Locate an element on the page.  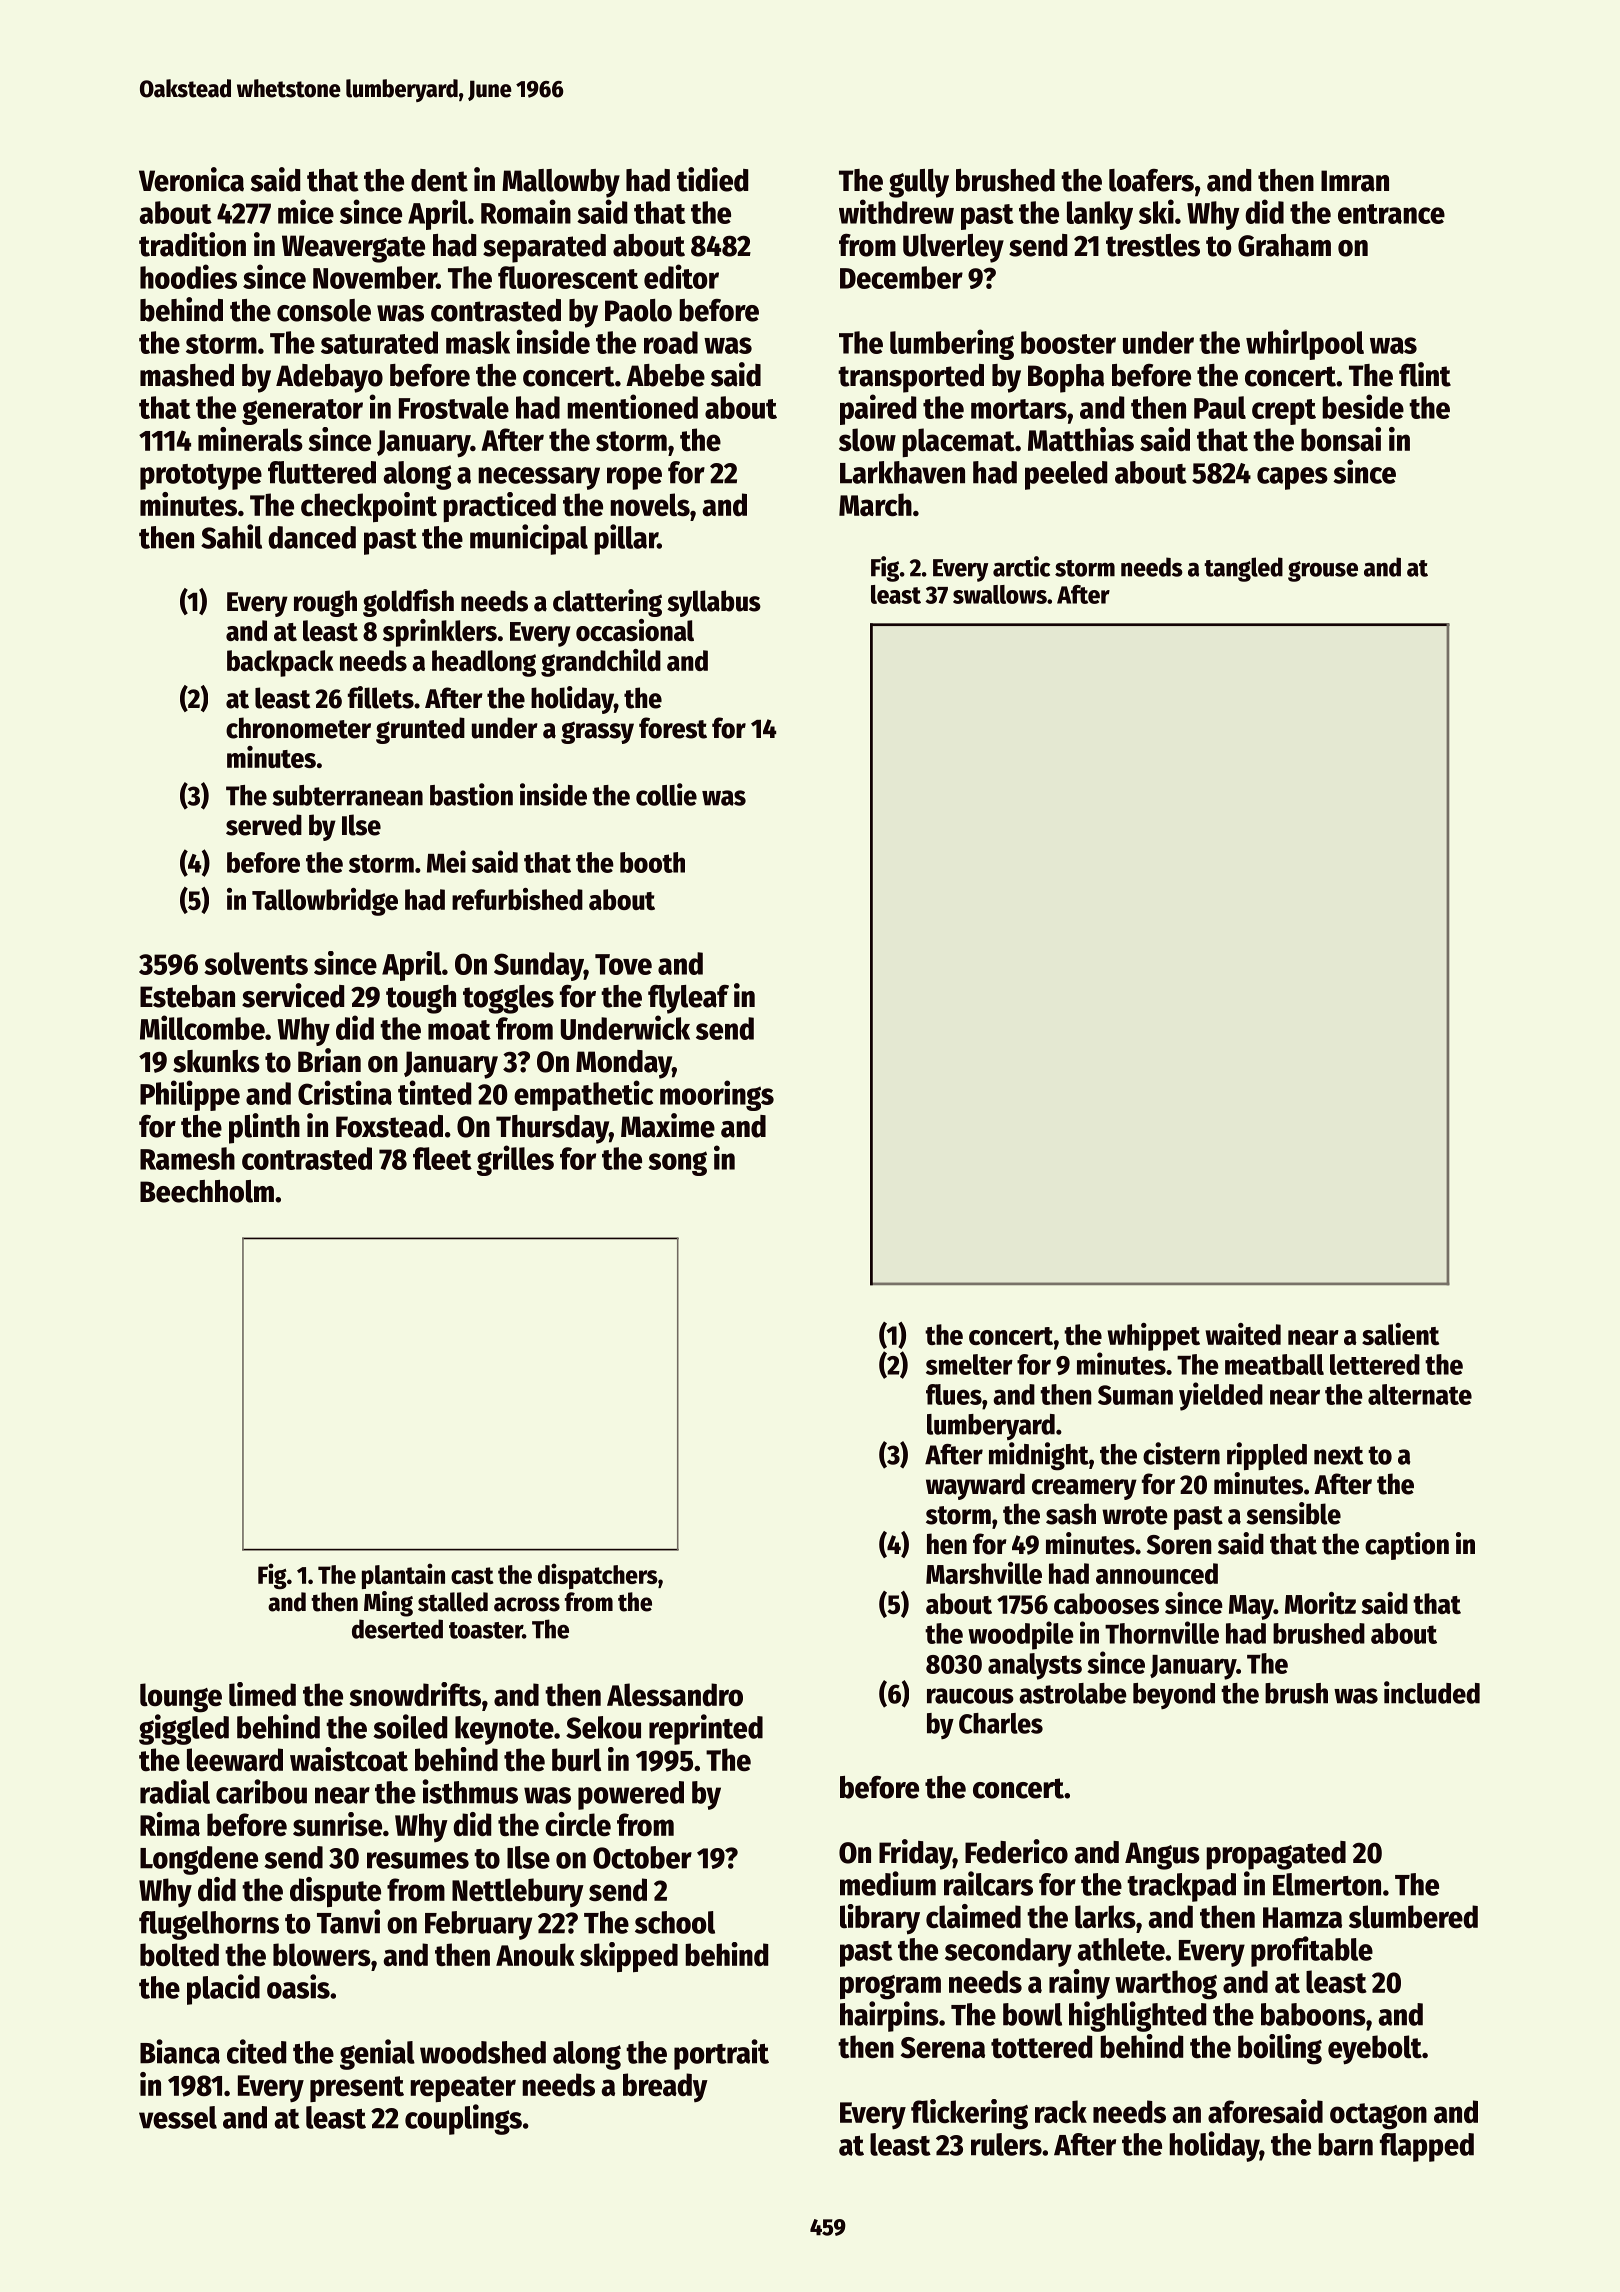
wayward is located at coordinates (975, 1486).
